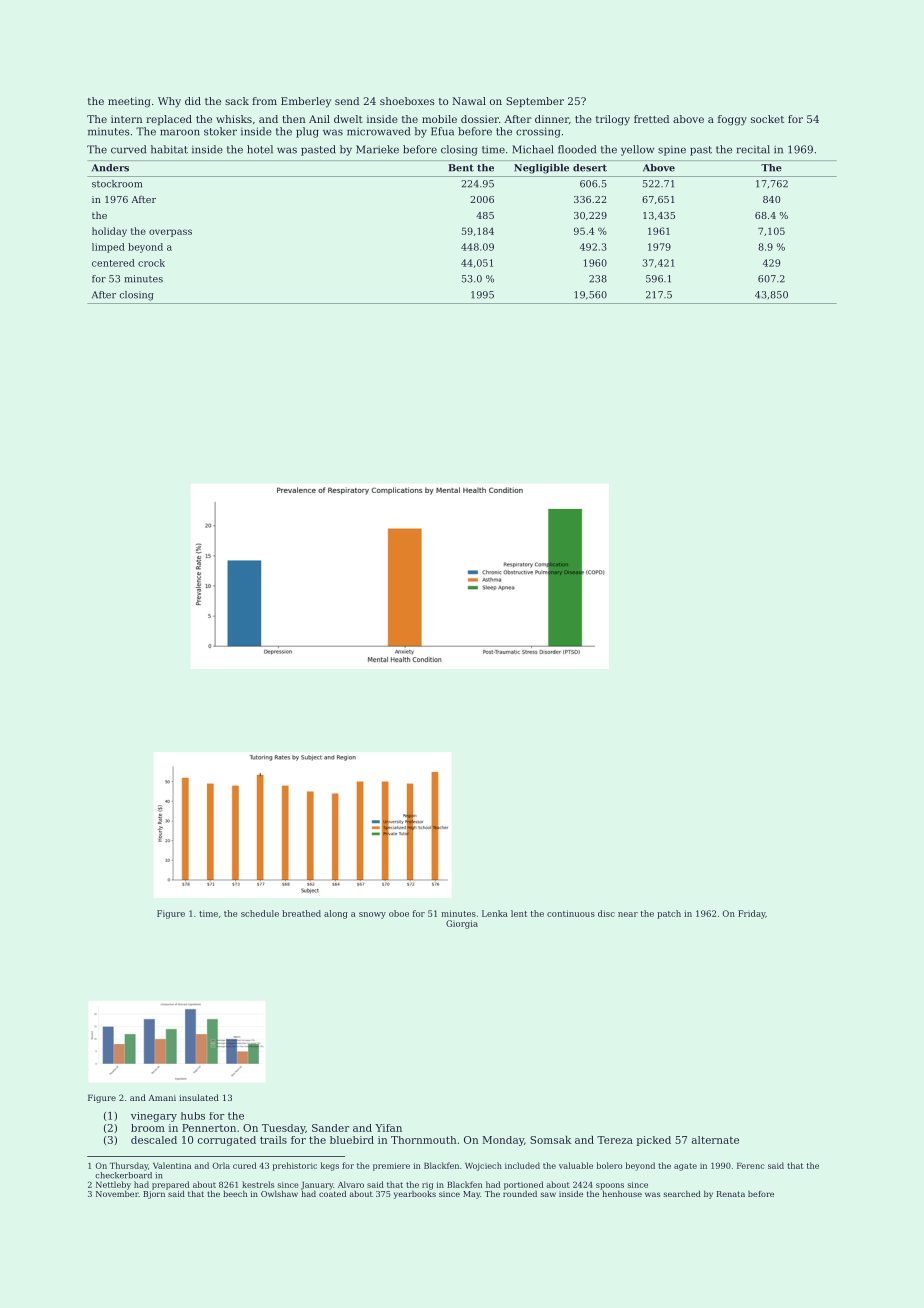  What do you see at coordinates (495, 913) in the page?
I see `Lenka` at bounding box center [495, 913].
